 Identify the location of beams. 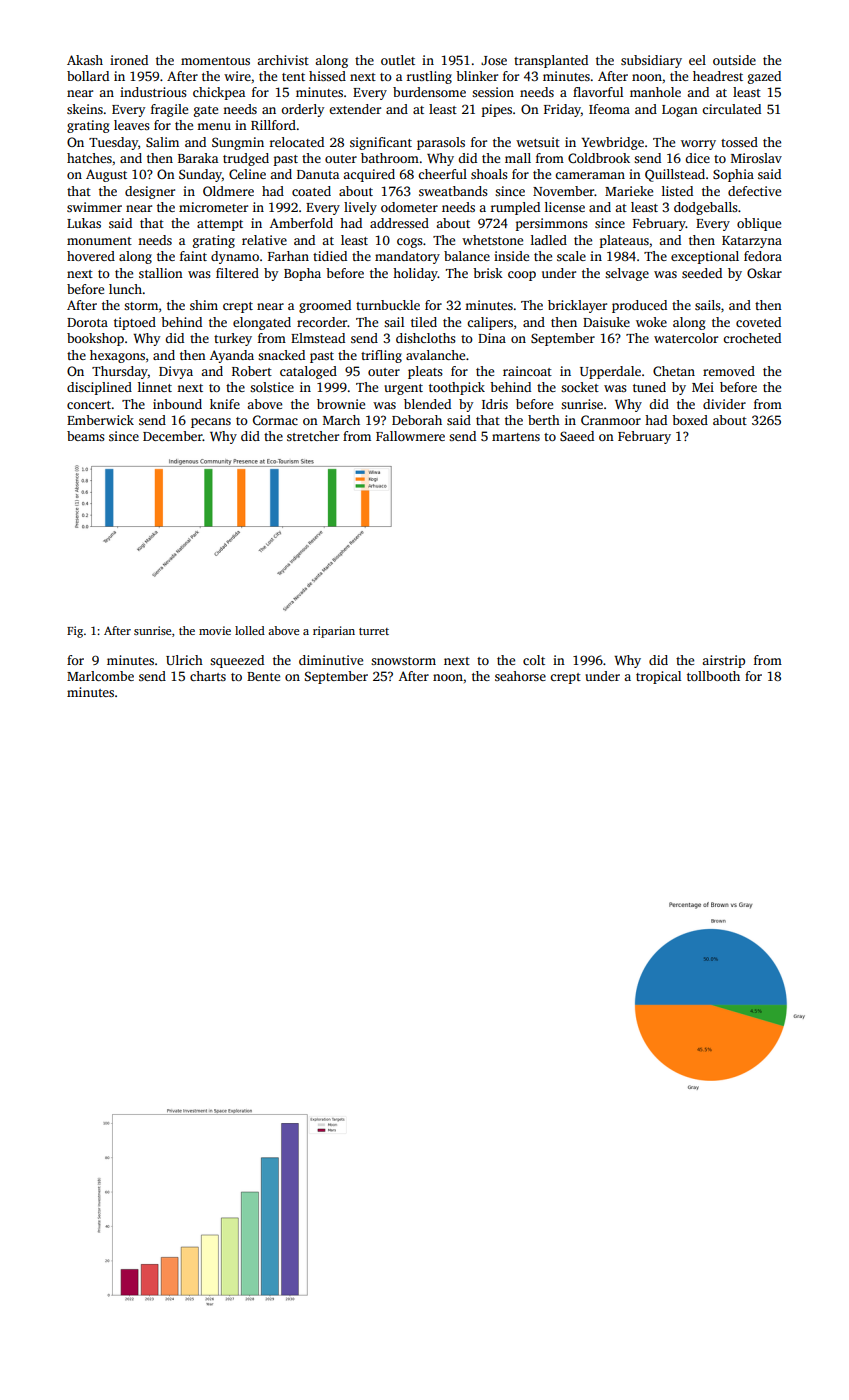
(86, 436).
